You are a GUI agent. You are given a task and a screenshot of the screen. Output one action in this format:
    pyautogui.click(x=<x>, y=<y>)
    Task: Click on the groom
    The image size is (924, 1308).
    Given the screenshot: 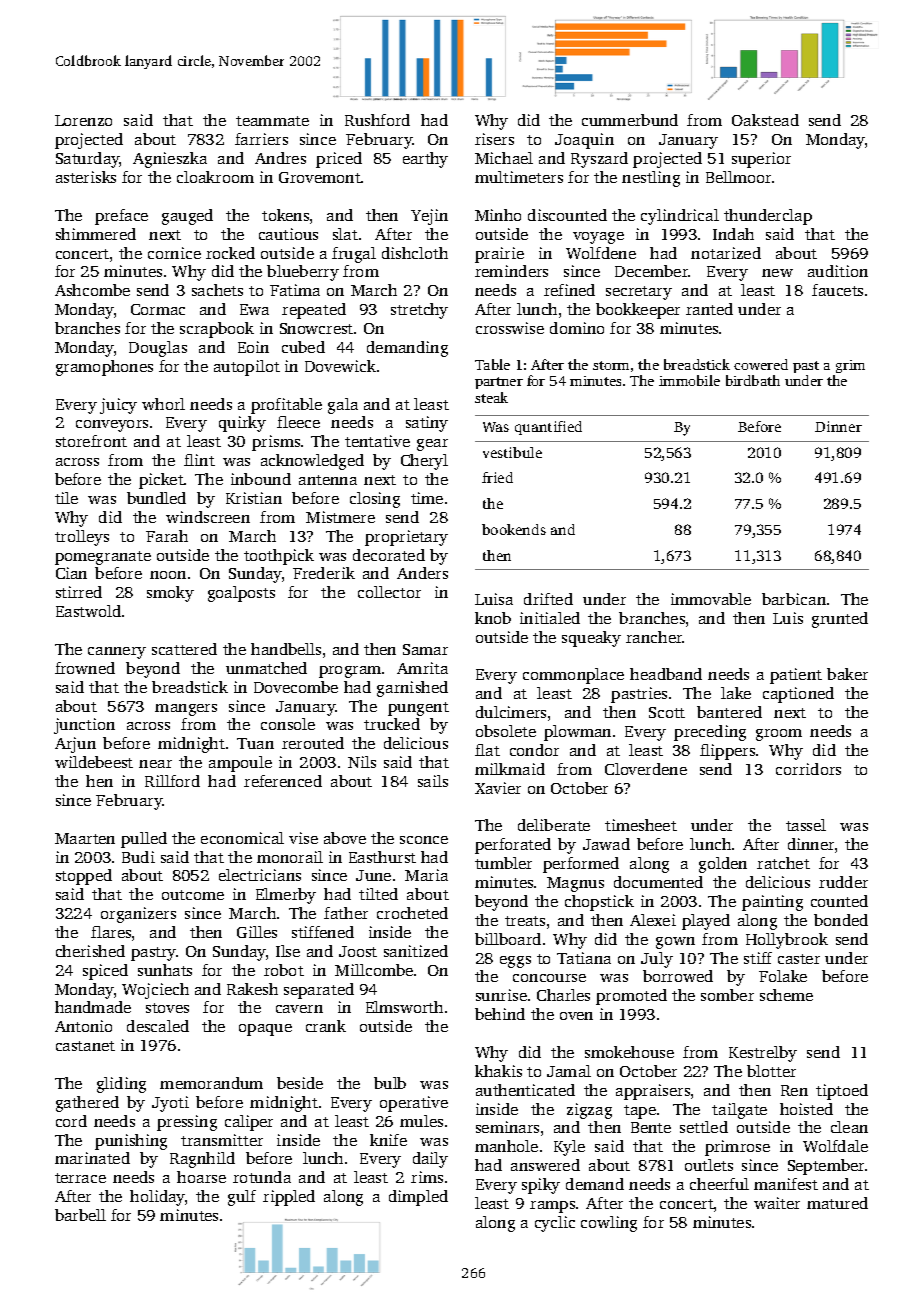 What is the action you would take?
    pyautogui.click(x=779, y=735)
